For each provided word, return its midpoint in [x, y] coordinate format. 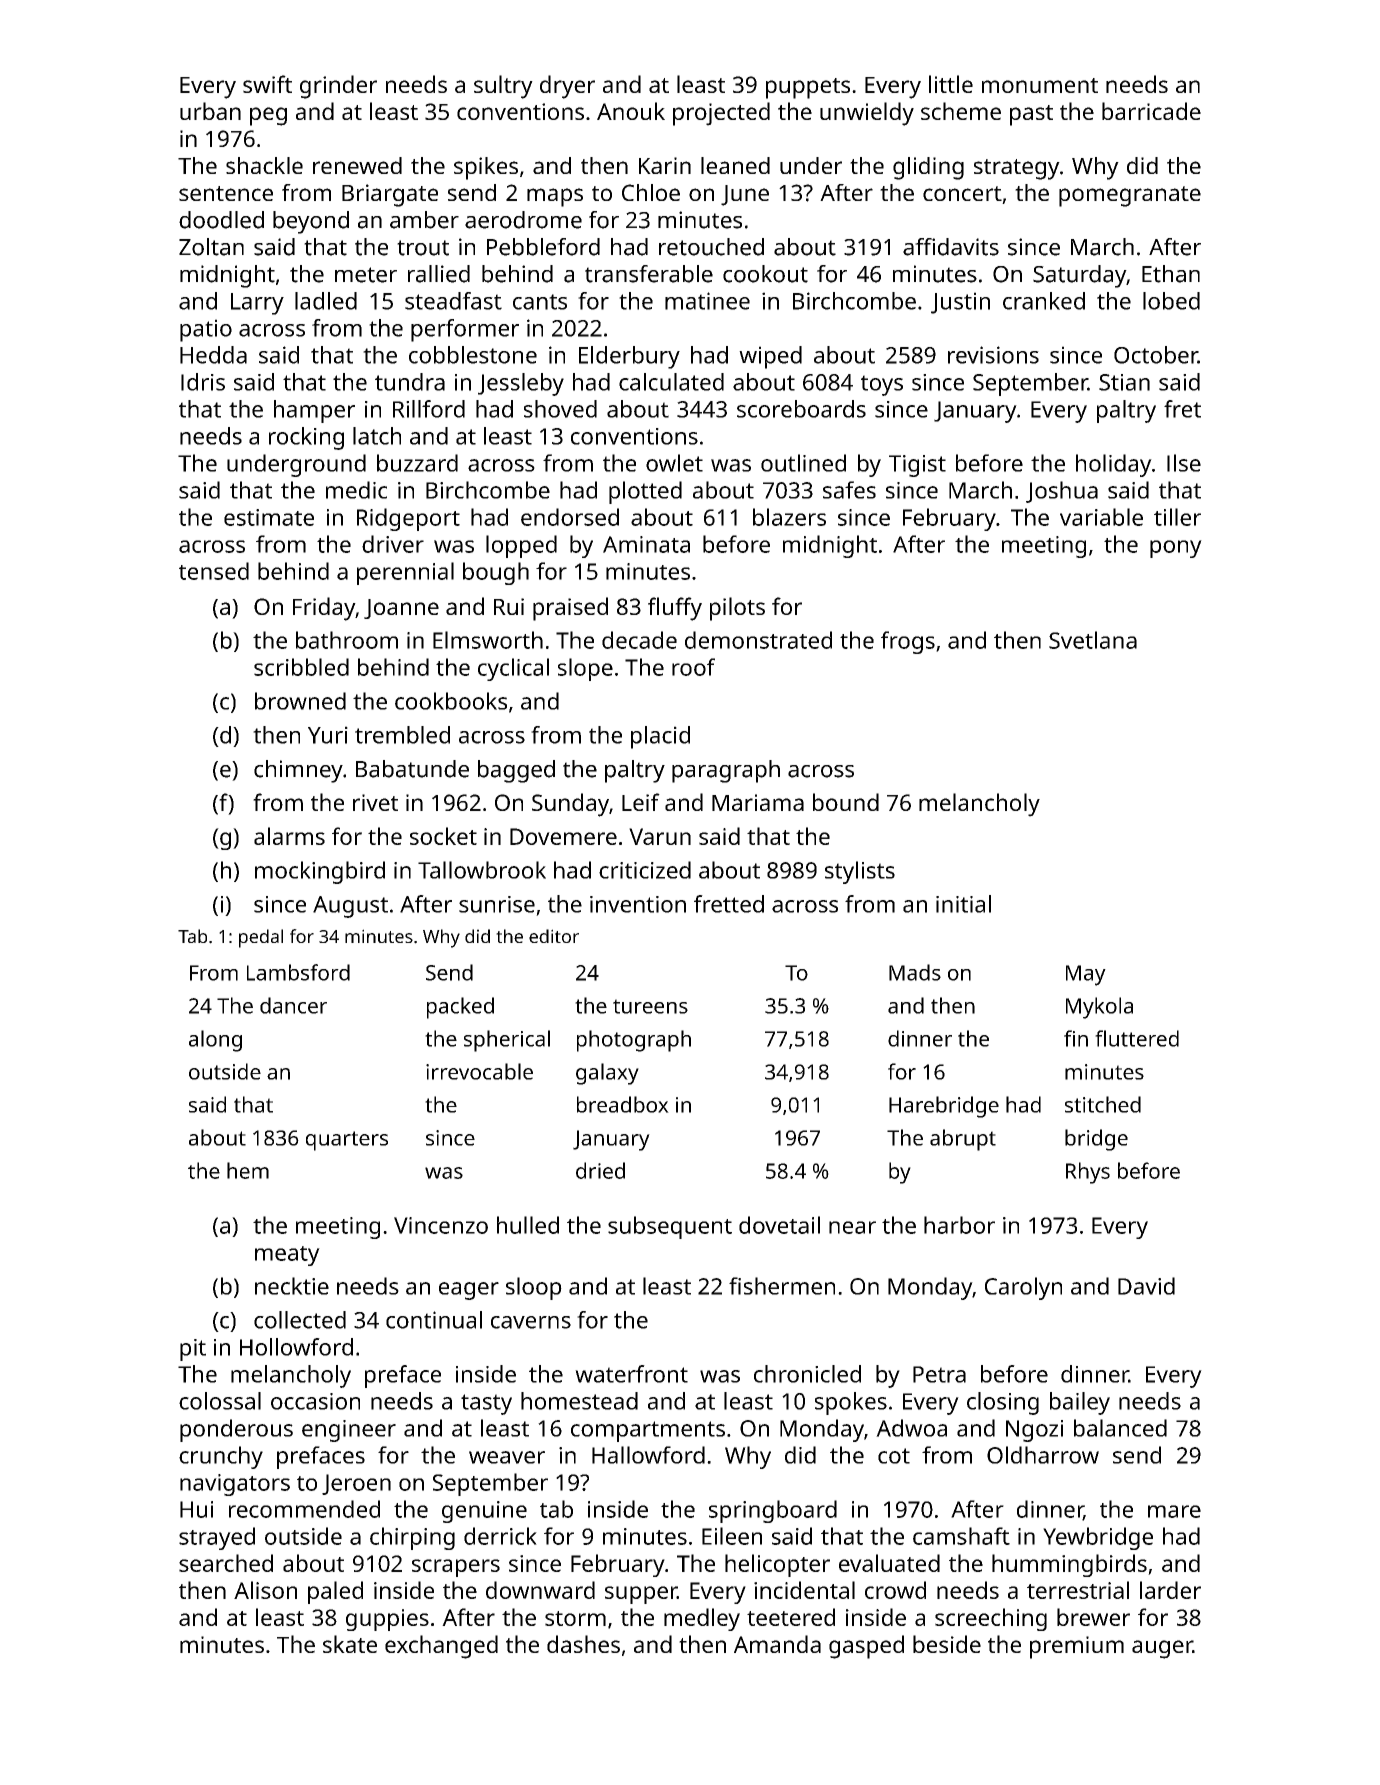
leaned [735, 165]
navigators [235, 1485]
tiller [1177, 517]
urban [210, 111]
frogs [908, 642]
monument [1040, 85]
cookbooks [451, 701]
